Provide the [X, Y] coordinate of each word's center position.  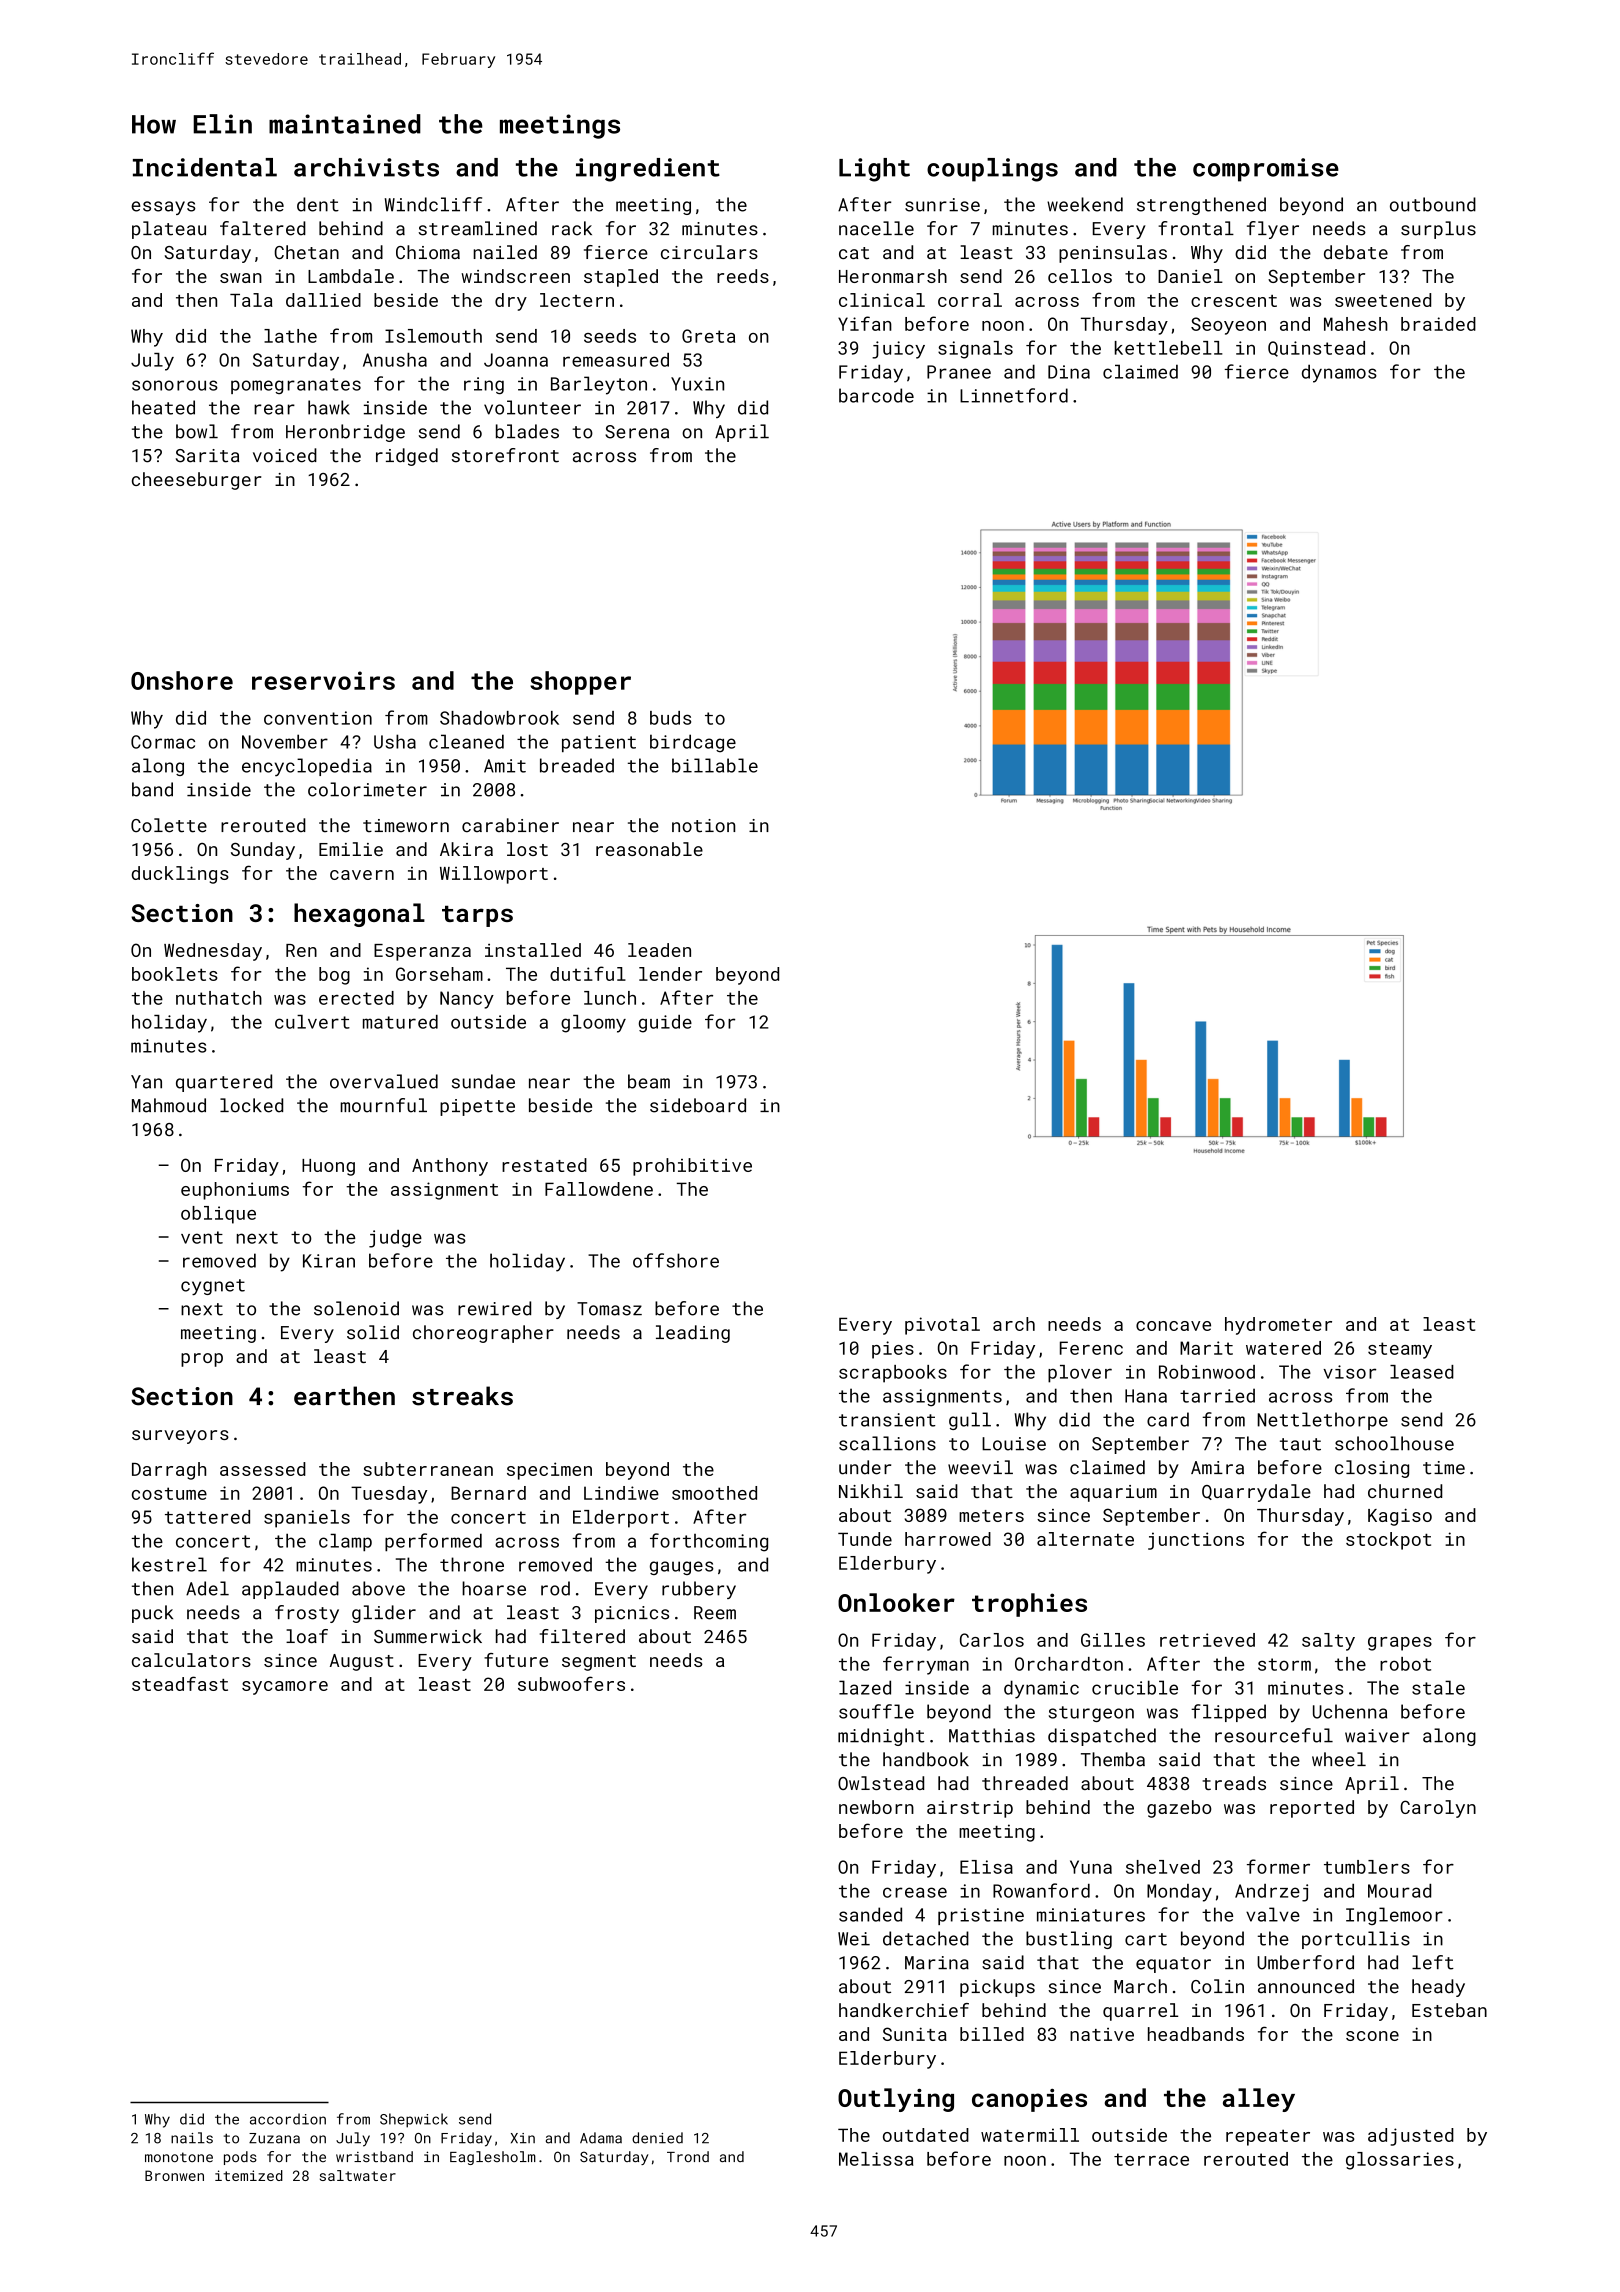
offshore [676, 1260]
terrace [1151, 2159]
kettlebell [1169, 348]
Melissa [876, 2159]
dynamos [1339, 373]
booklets [175, 974]
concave [1173, 1326]
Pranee [959, 372]
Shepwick [414, 2120]
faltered [263, 228]
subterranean [428, 1469]
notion [703, 826]
